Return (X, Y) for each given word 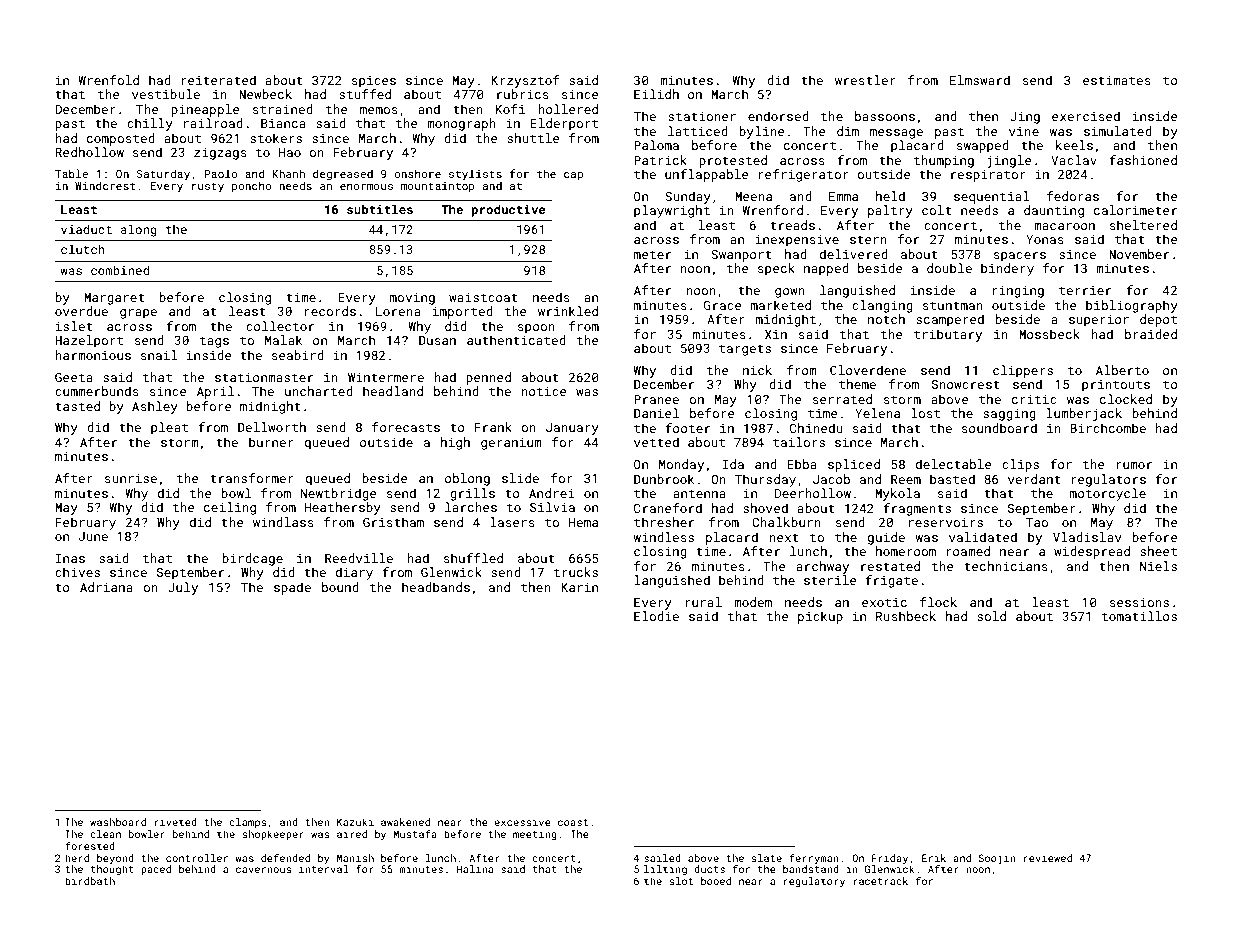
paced (156, 870)
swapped (983, 146)
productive (509, 210)
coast (573, 822)
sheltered (1143, 225)
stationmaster (264, 377)
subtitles (380, 209)
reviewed (1048, 858)
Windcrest (105, 185)
